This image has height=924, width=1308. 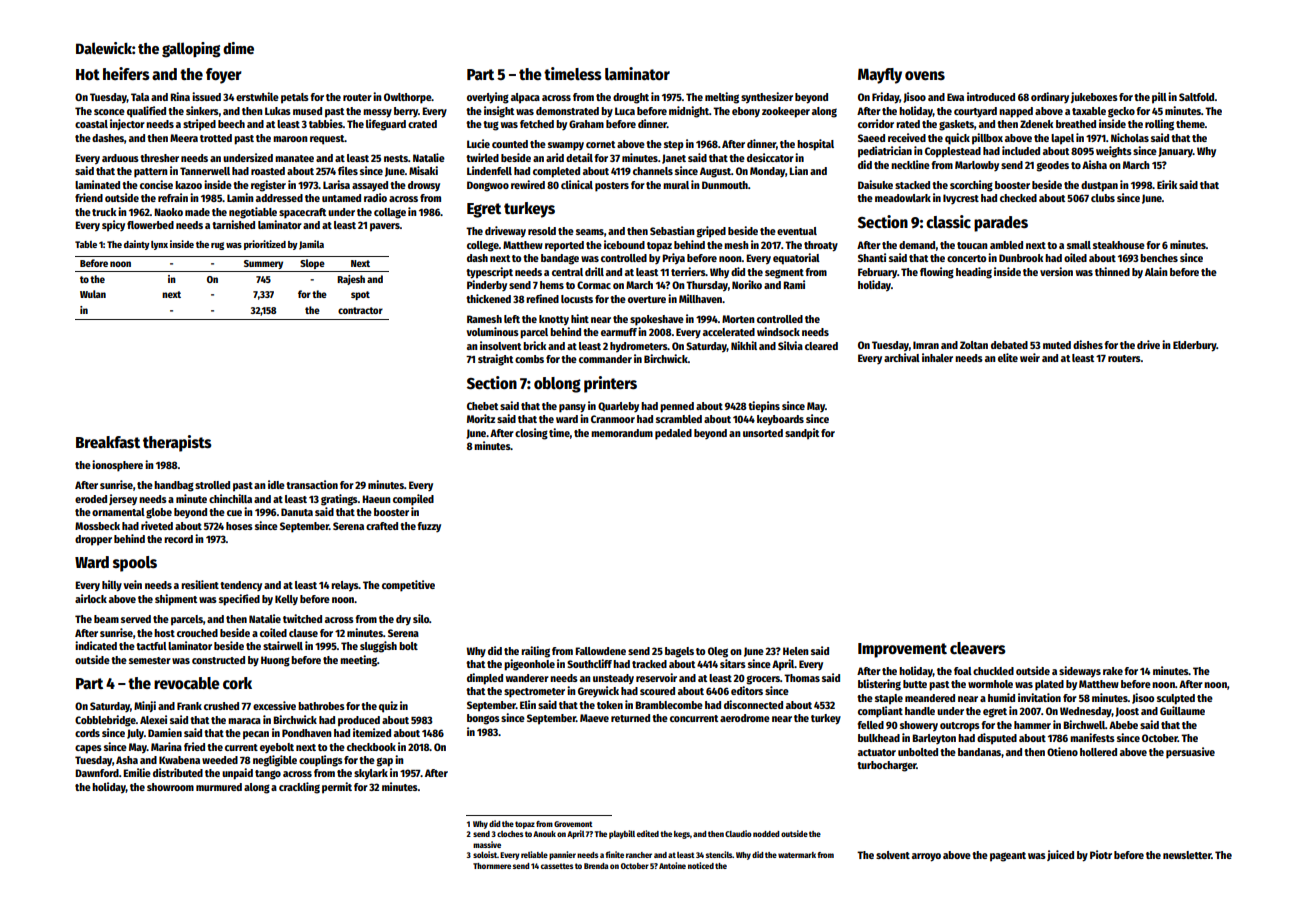 I want to click on Owlthorpe, so click(x=408, y=98).
